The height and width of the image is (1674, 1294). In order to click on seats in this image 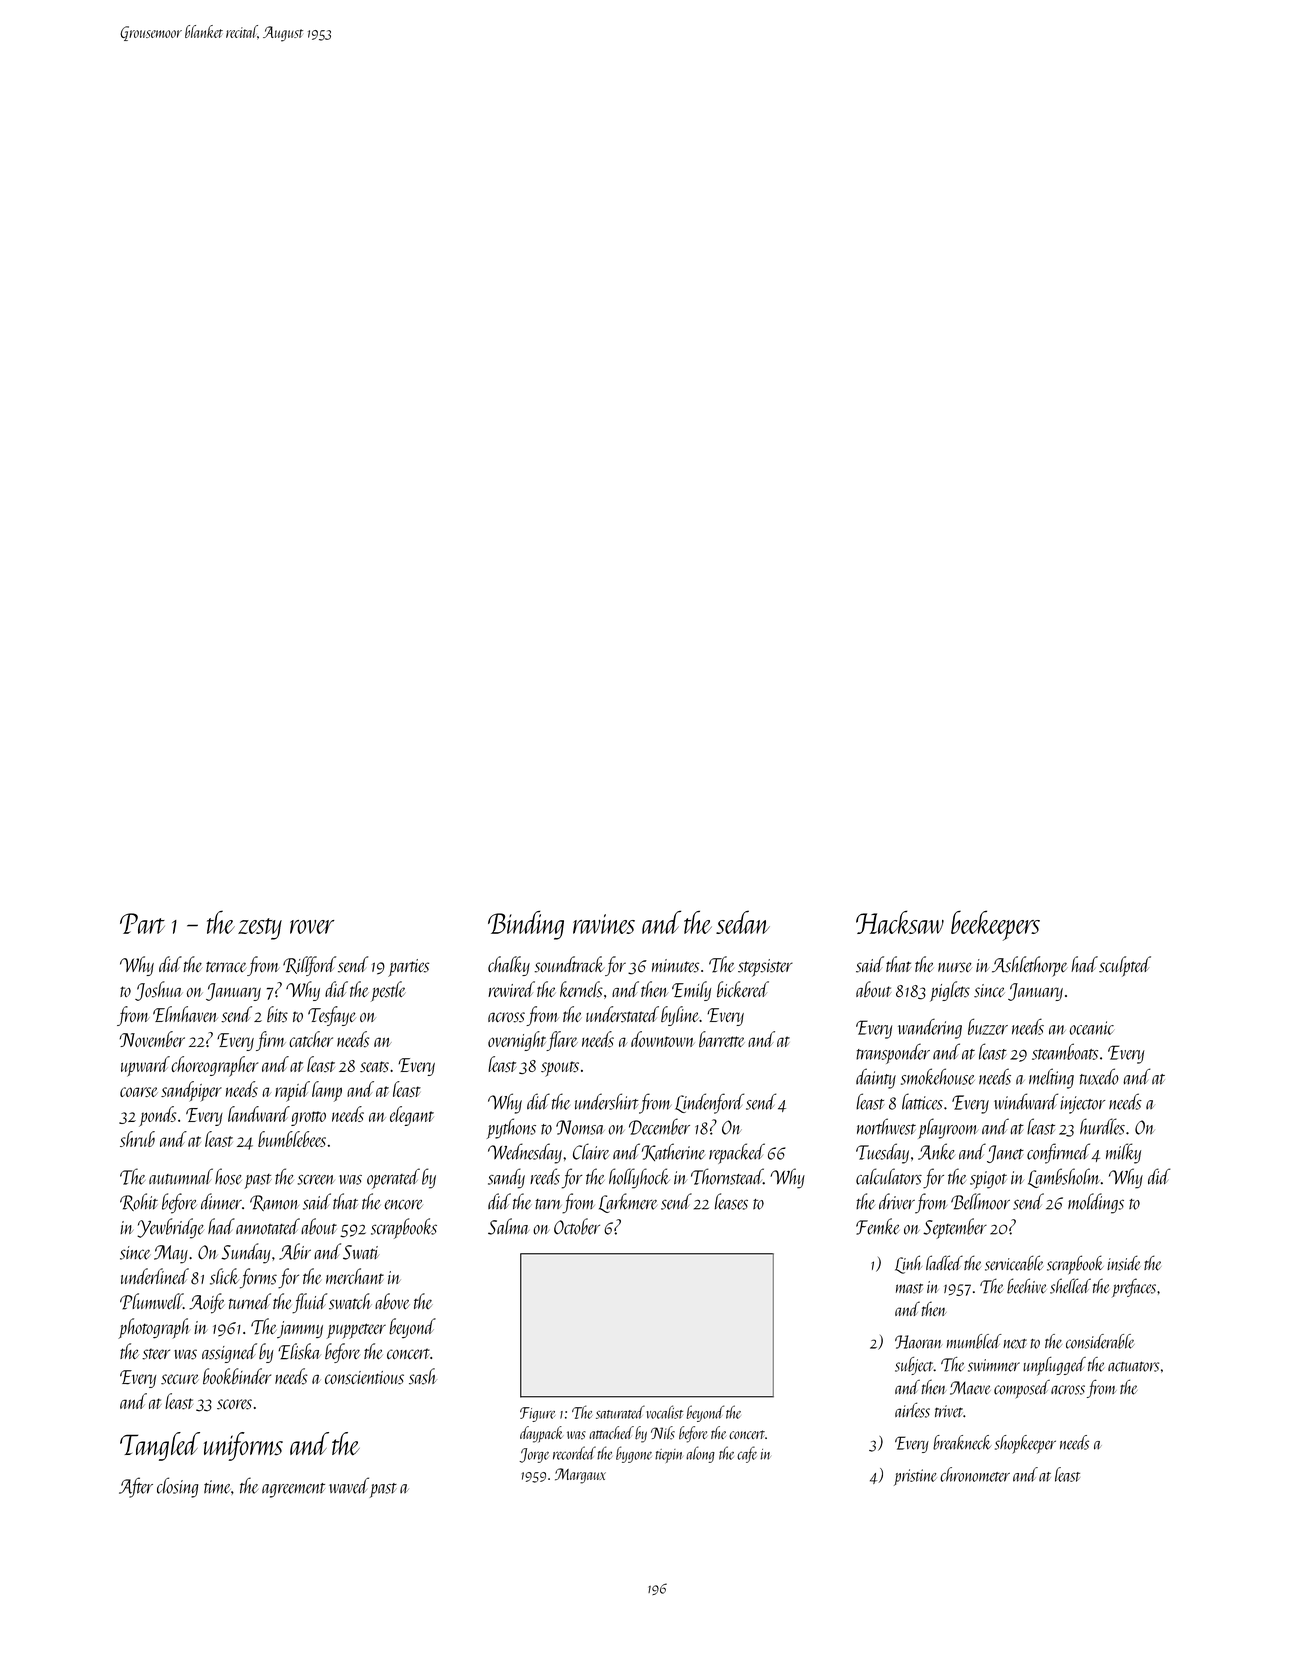, I will do `click(374, 1067)`.
